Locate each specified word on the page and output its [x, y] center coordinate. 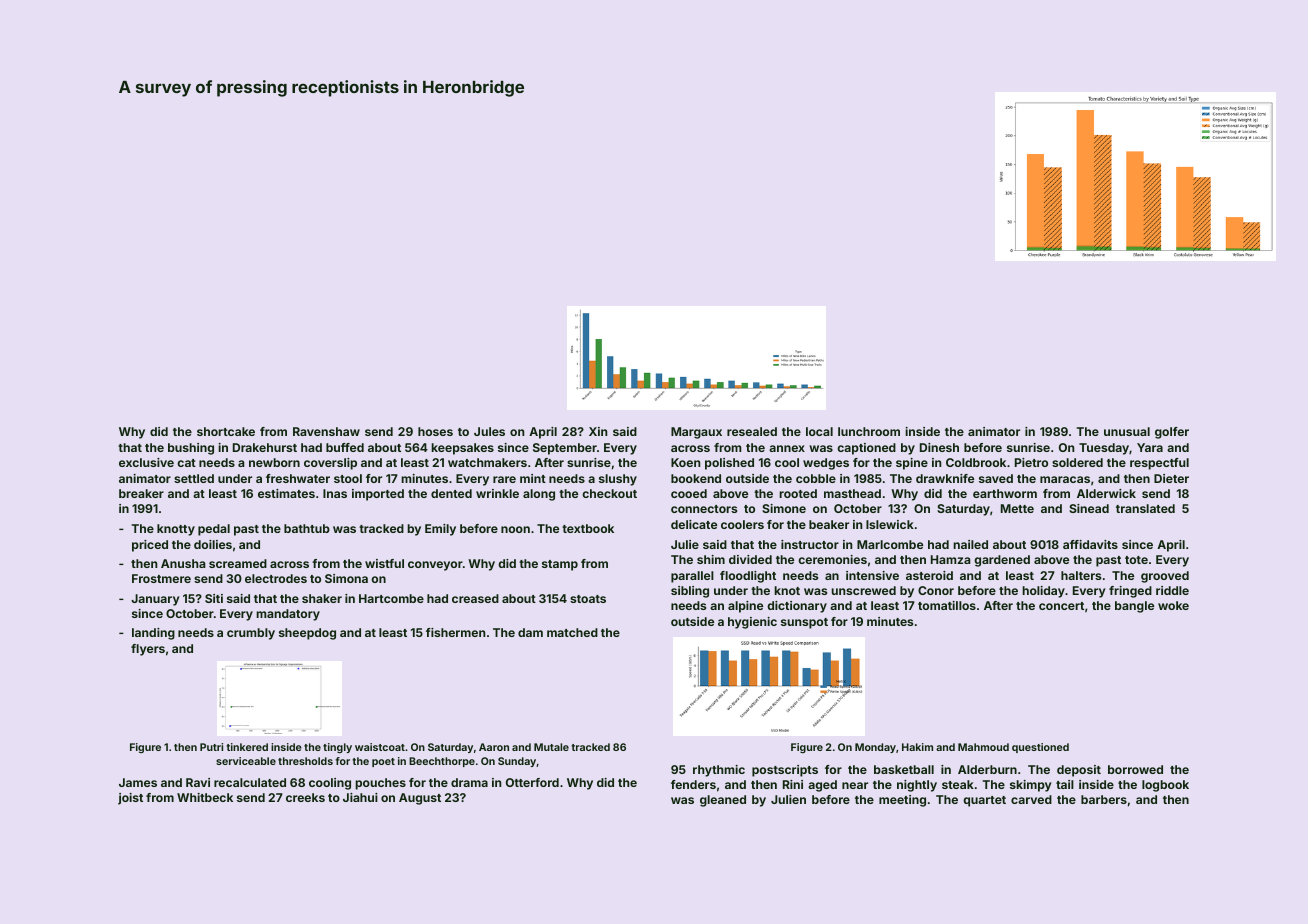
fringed [1130, 592]
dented [451, 493]
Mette [1017, 508]
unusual [1127, 431]
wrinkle [497, 493]
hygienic [752, 623]
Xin [598, 431]
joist [130, 799]
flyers [148, 650]
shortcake [226, 431]
